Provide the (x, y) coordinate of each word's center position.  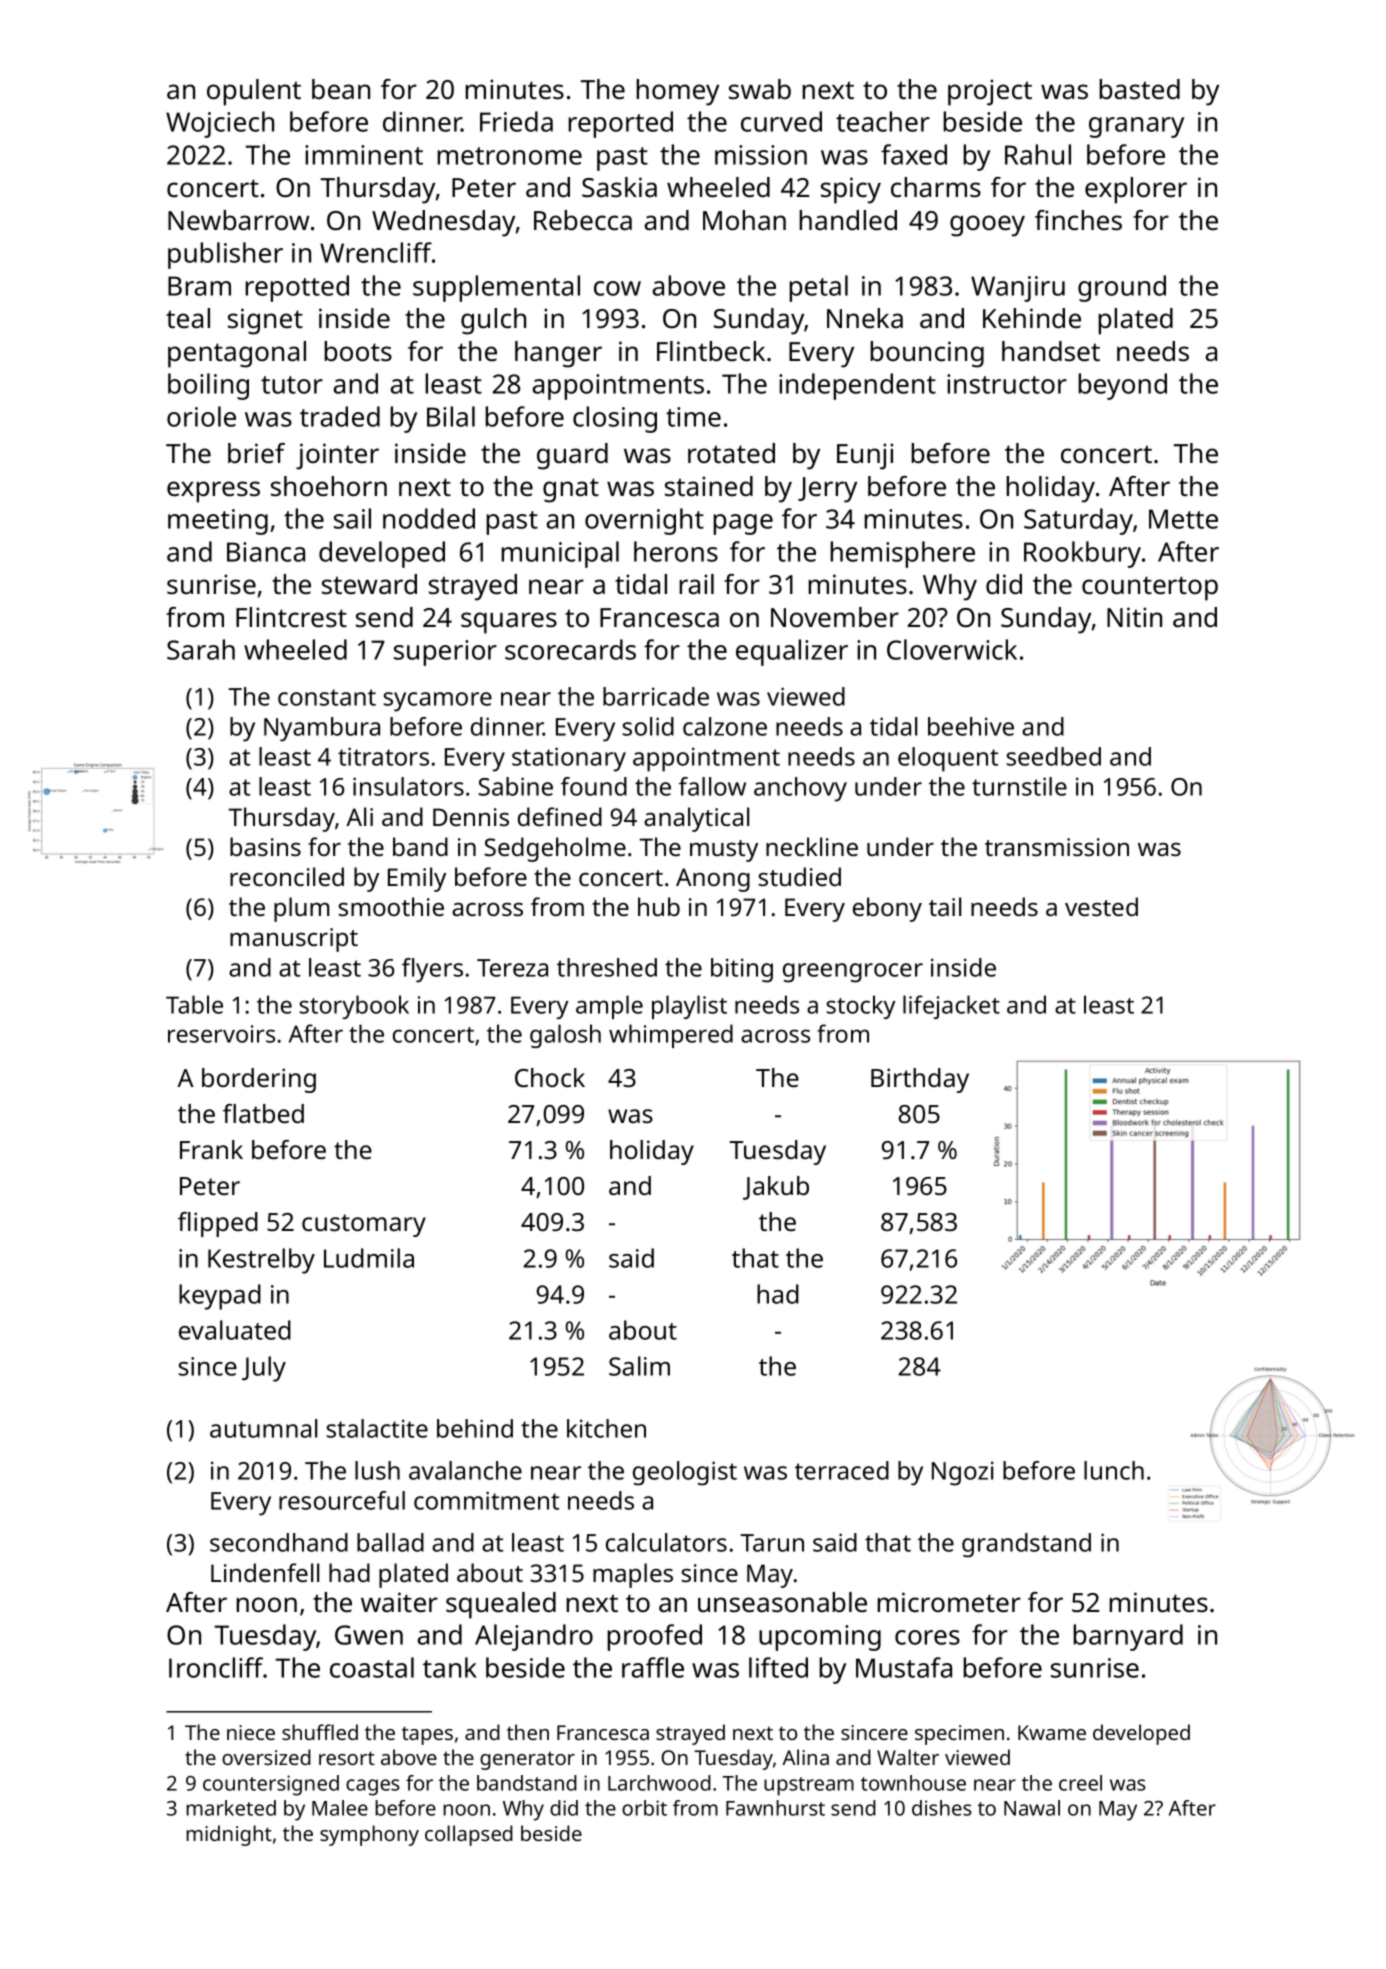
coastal (372, 1667)
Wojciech (220, 124)
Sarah (201, 649)
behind (475, 1428)
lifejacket (951, 1007)
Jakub (776, 1188)
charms (936, 187)
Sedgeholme (555, 849)
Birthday (920, 1080)
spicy (851, 190)
